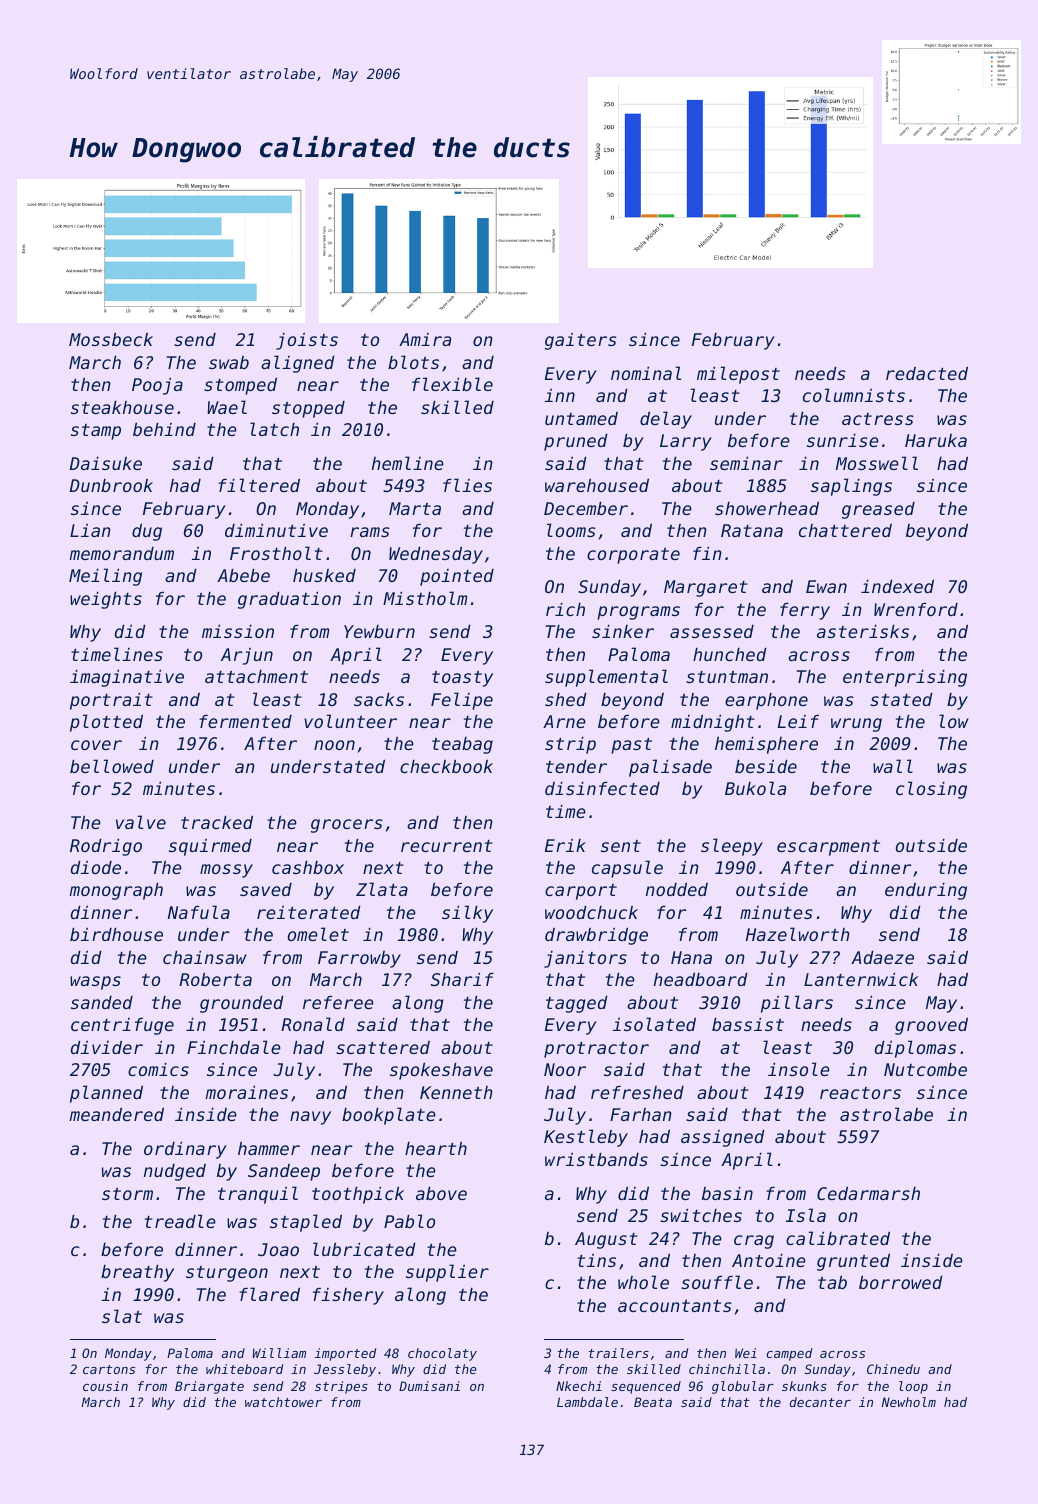  Describe the element at coordinates (925, 1069) in the screenshot. I see `Nutcombe` at that location.
